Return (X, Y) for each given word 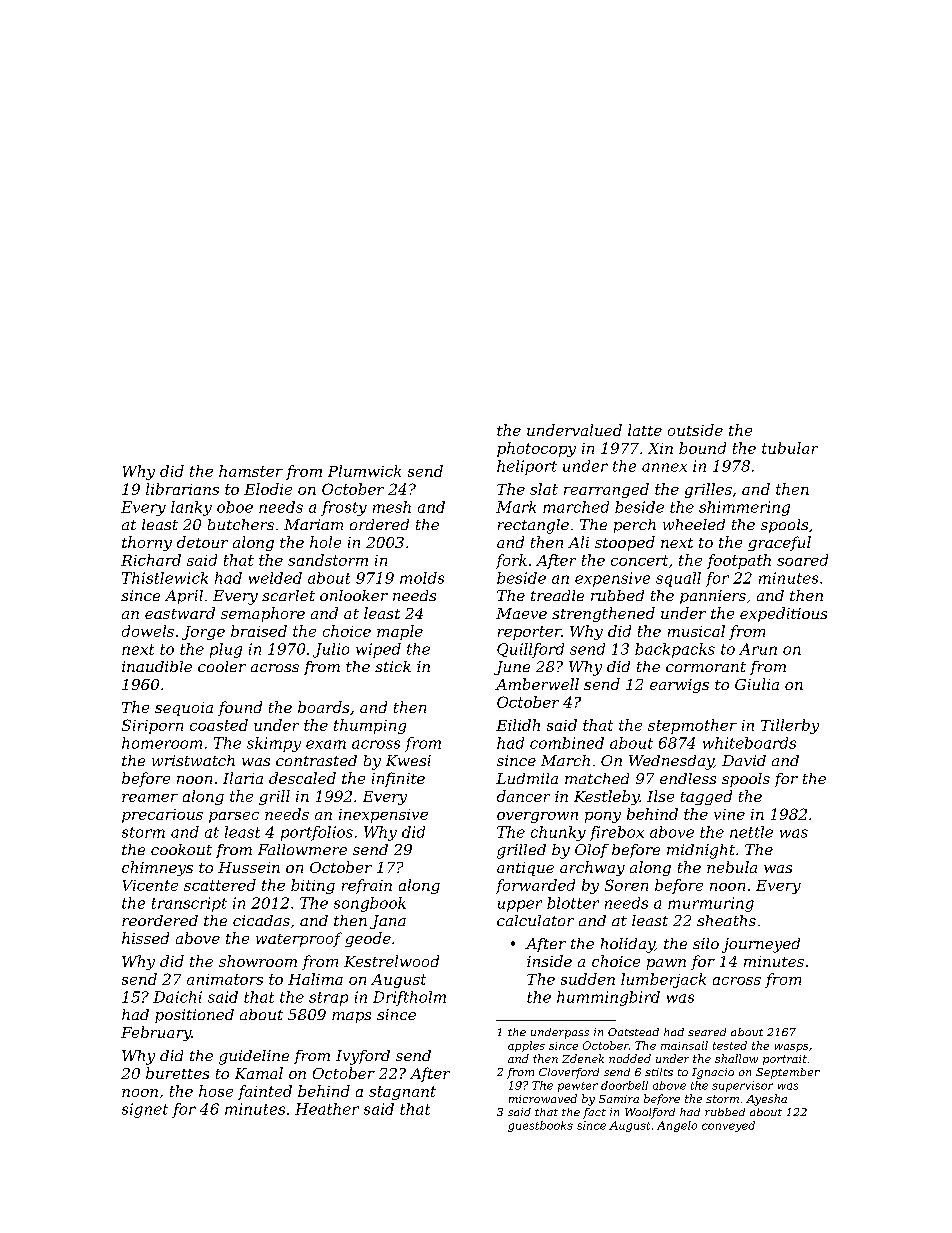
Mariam (313, 524)
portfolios (317, 833)
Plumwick (364, 471)
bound (702, 448)
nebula (732, 867)
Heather (327, 1109)
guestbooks (540, 1126)
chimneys (157, 868)
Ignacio (713, 1073)
